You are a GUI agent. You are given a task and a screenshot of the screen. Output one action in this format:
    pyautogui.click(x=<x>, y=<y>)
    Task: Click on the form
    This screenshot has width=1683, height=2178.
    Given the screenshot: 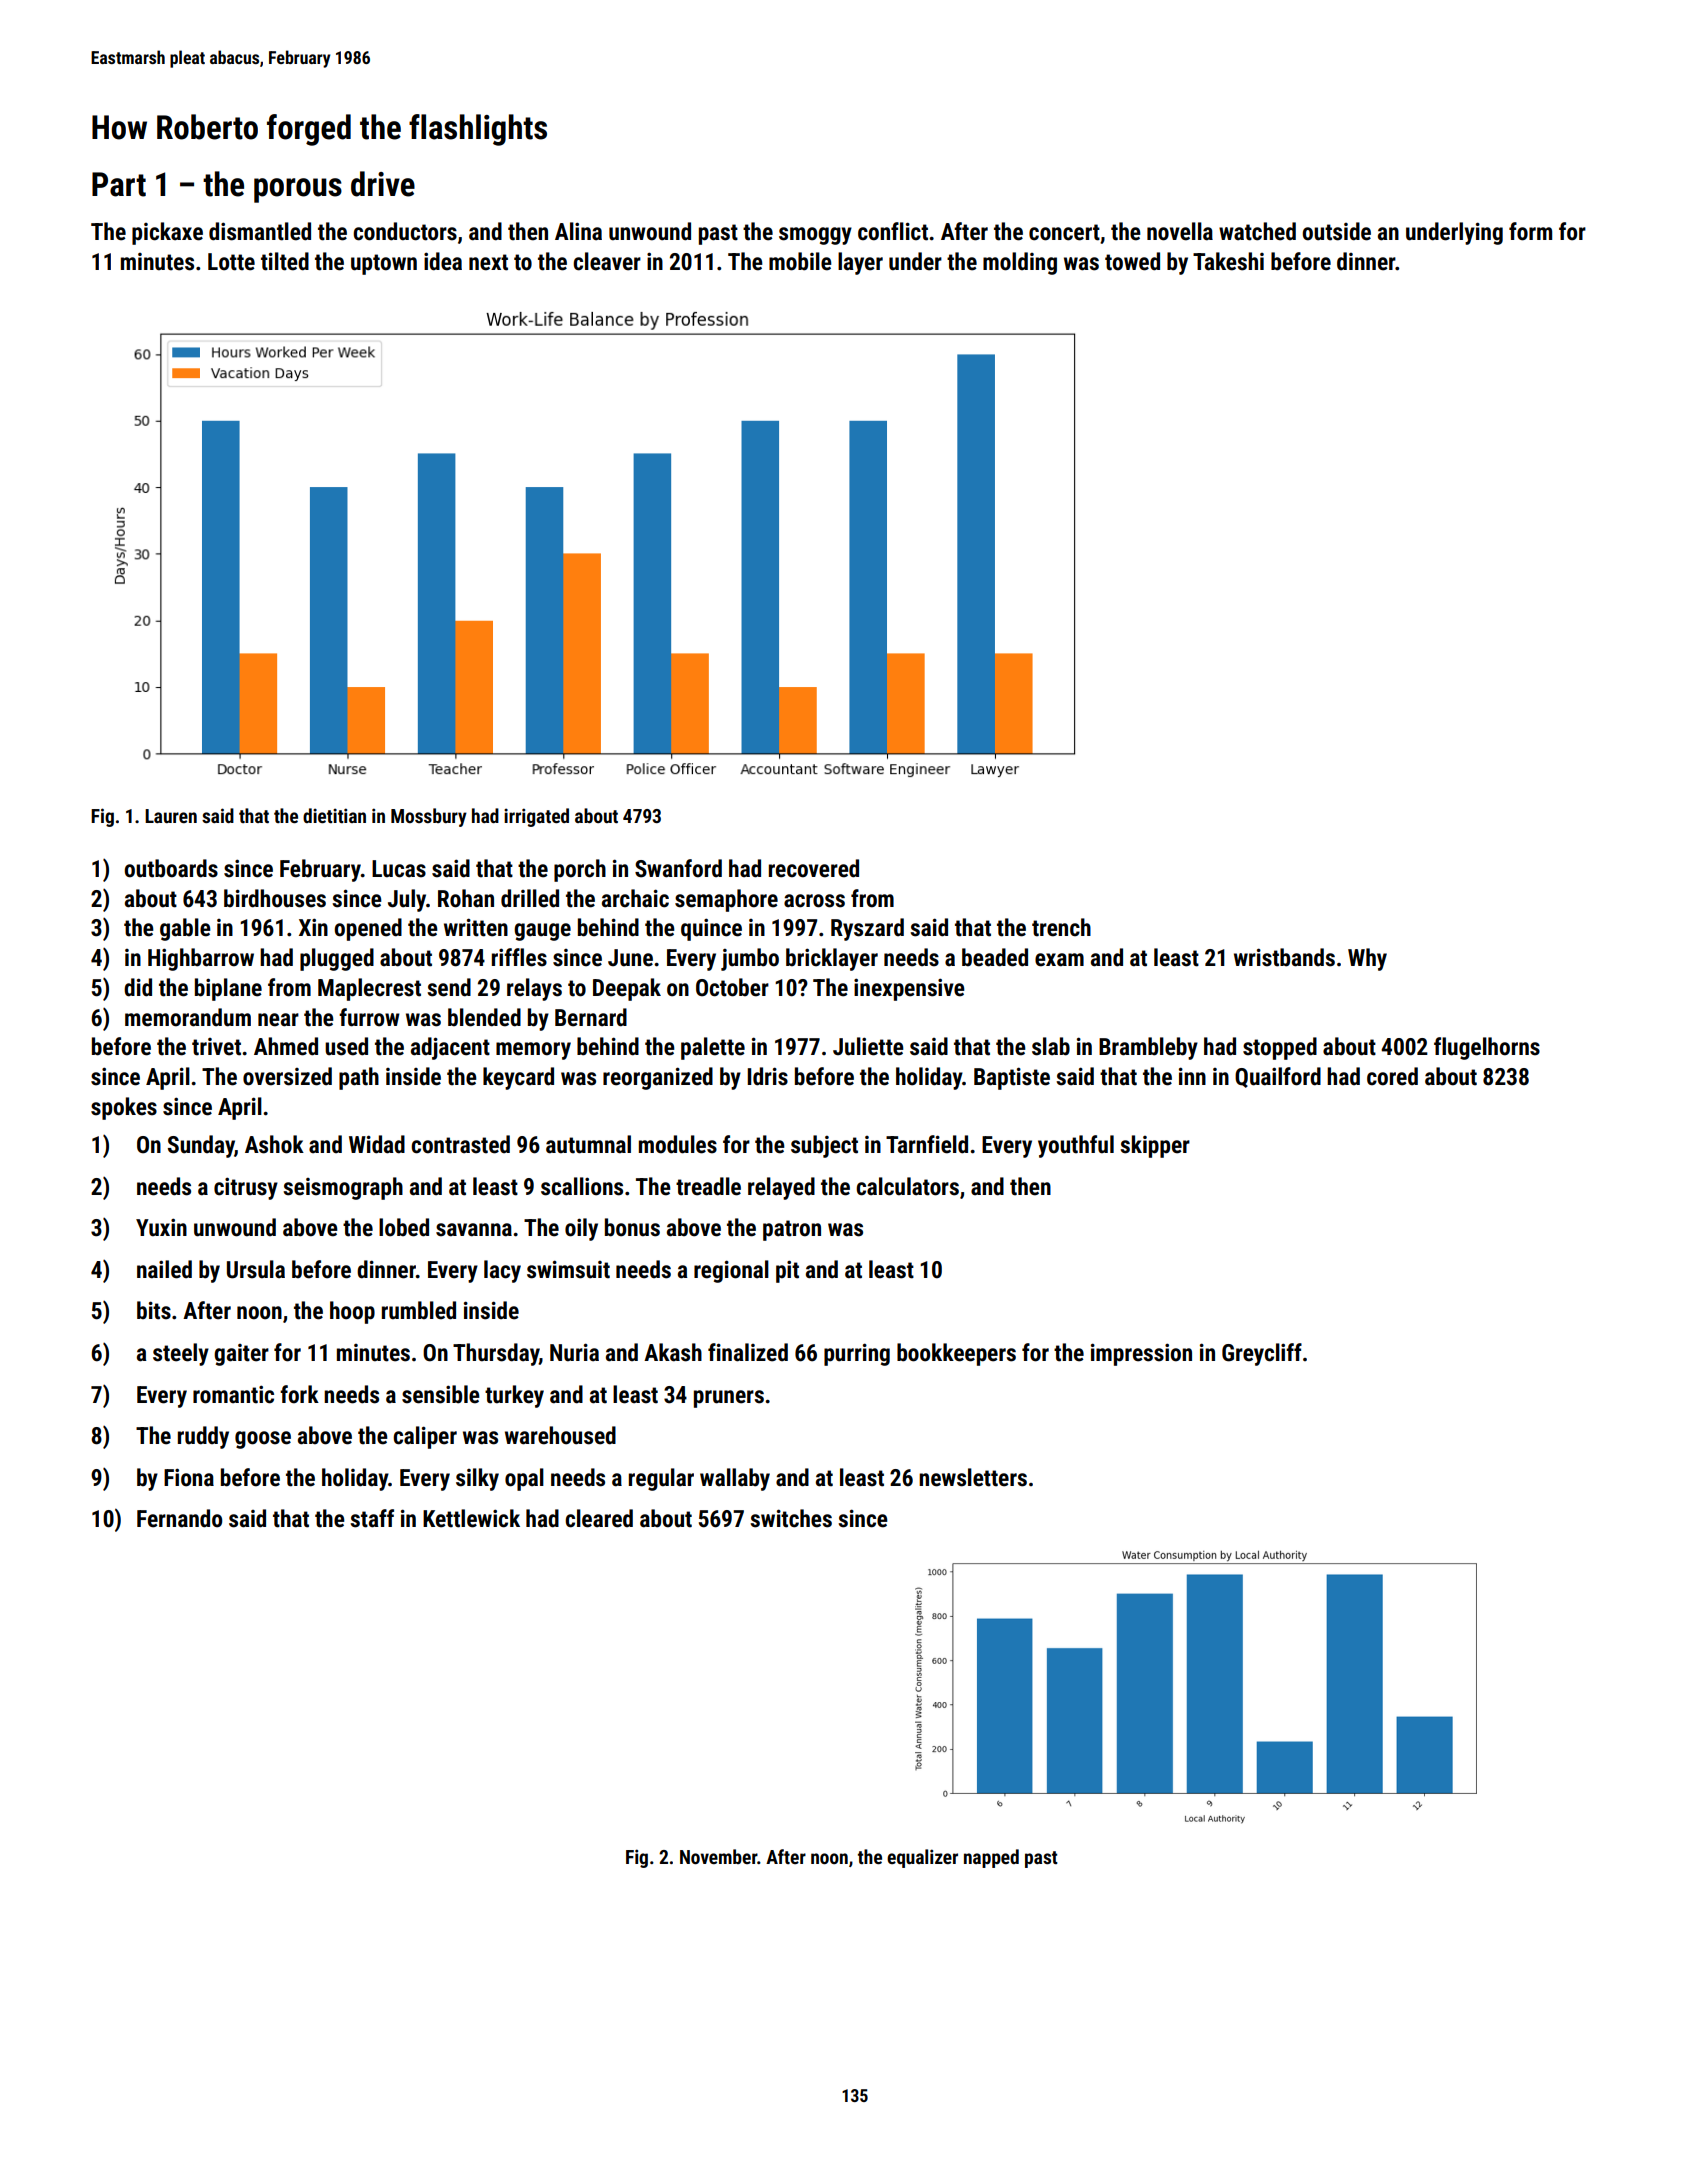 What is the action you would take?
    pyautogui.click(x=1530, y=231)
